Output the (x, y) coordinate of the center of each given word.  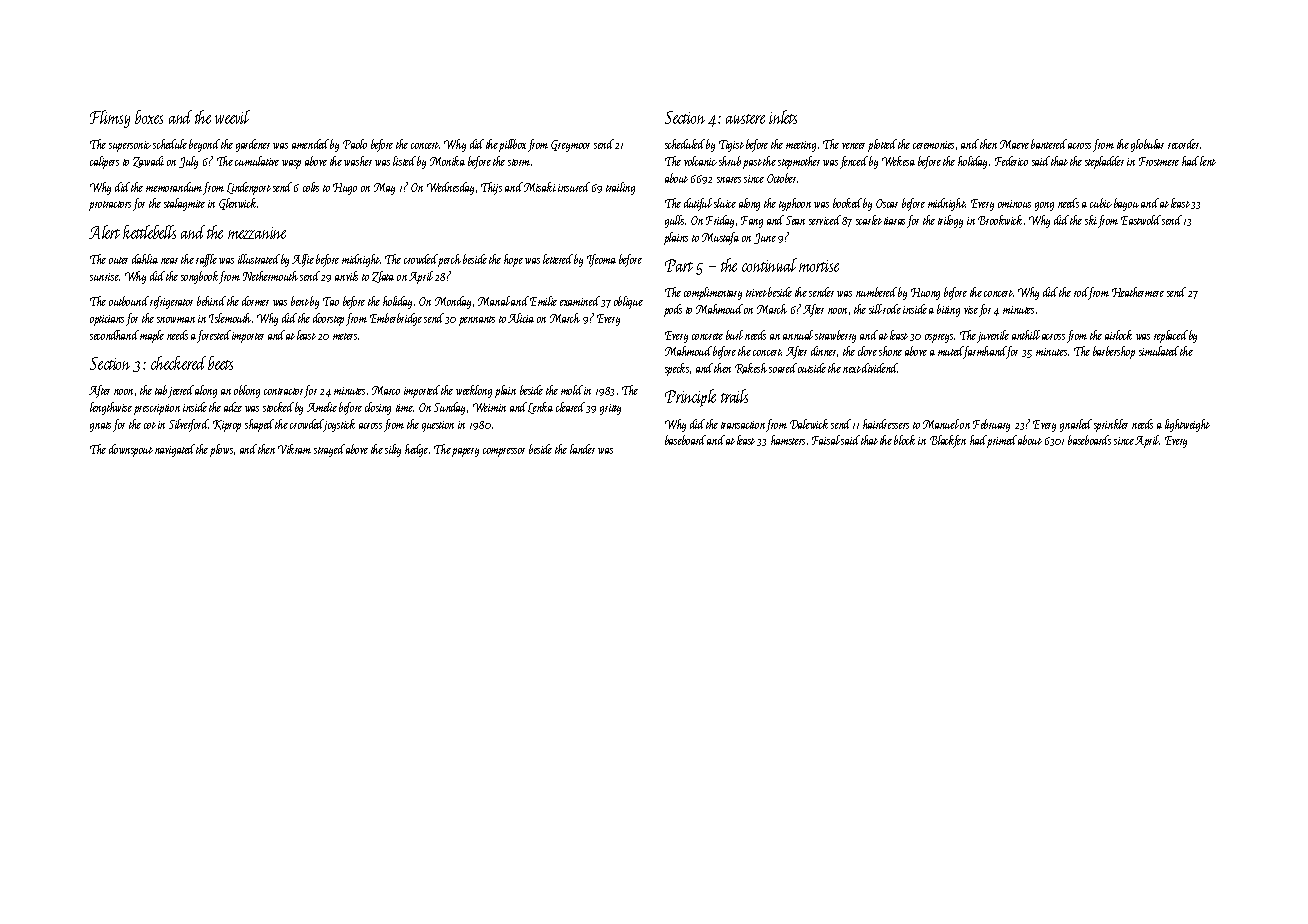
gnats (100, 427)
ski (1091, 220)
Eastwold (1141, 220)
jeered (181, 391)
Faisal (826, 440)
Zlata (383, 277)
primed (1002, 441)
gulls (674, 221)
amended (310, 144)
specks (677, 369)
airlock (1118, 335)
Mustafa (720, 238)
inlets (783, 117)
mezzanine (257, 233)
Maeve (1014, 144)
